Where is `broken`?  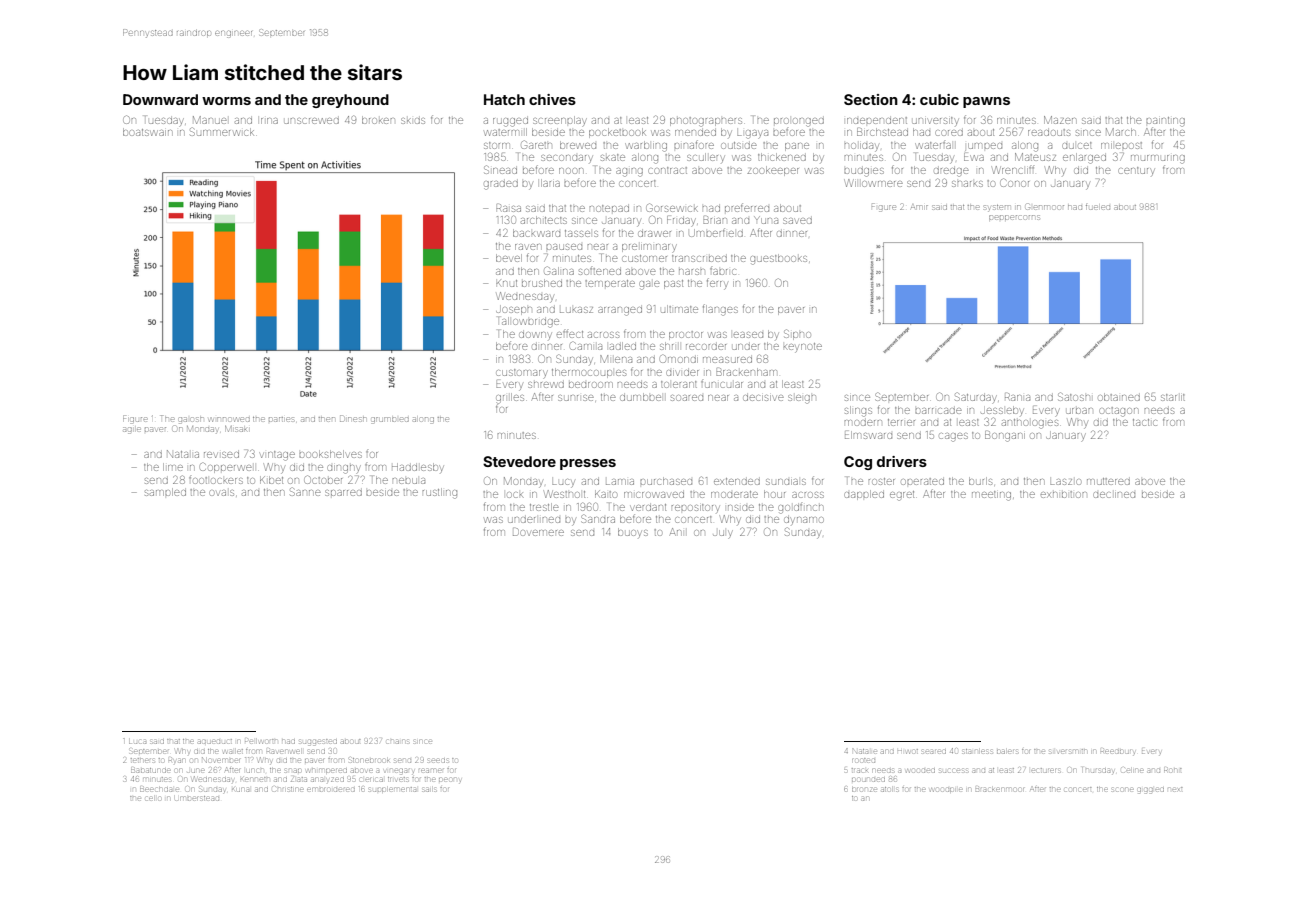 broken is located at coordinates (378, 120).
